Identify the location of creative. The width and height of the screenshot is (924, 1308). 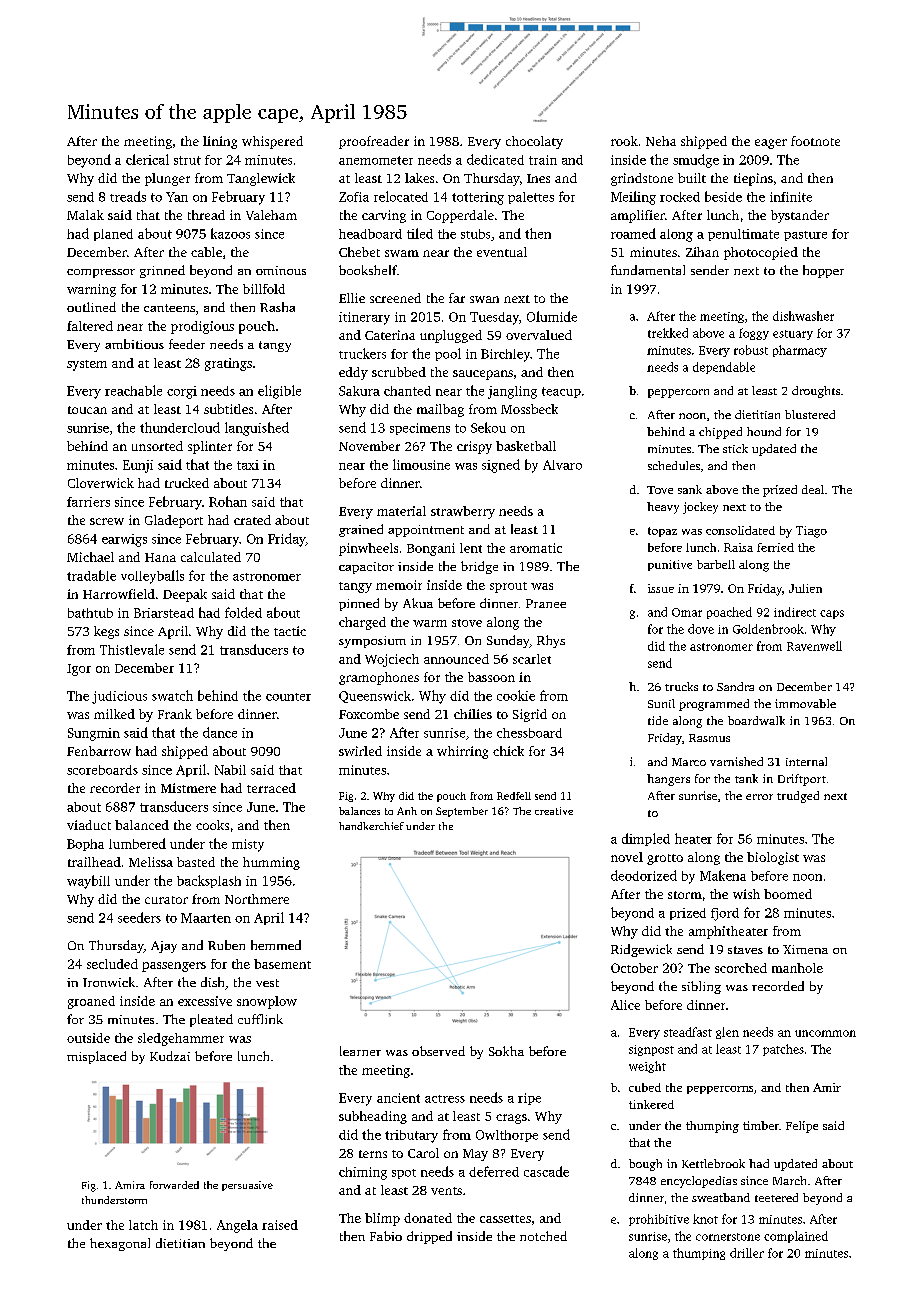
(554, 811).
